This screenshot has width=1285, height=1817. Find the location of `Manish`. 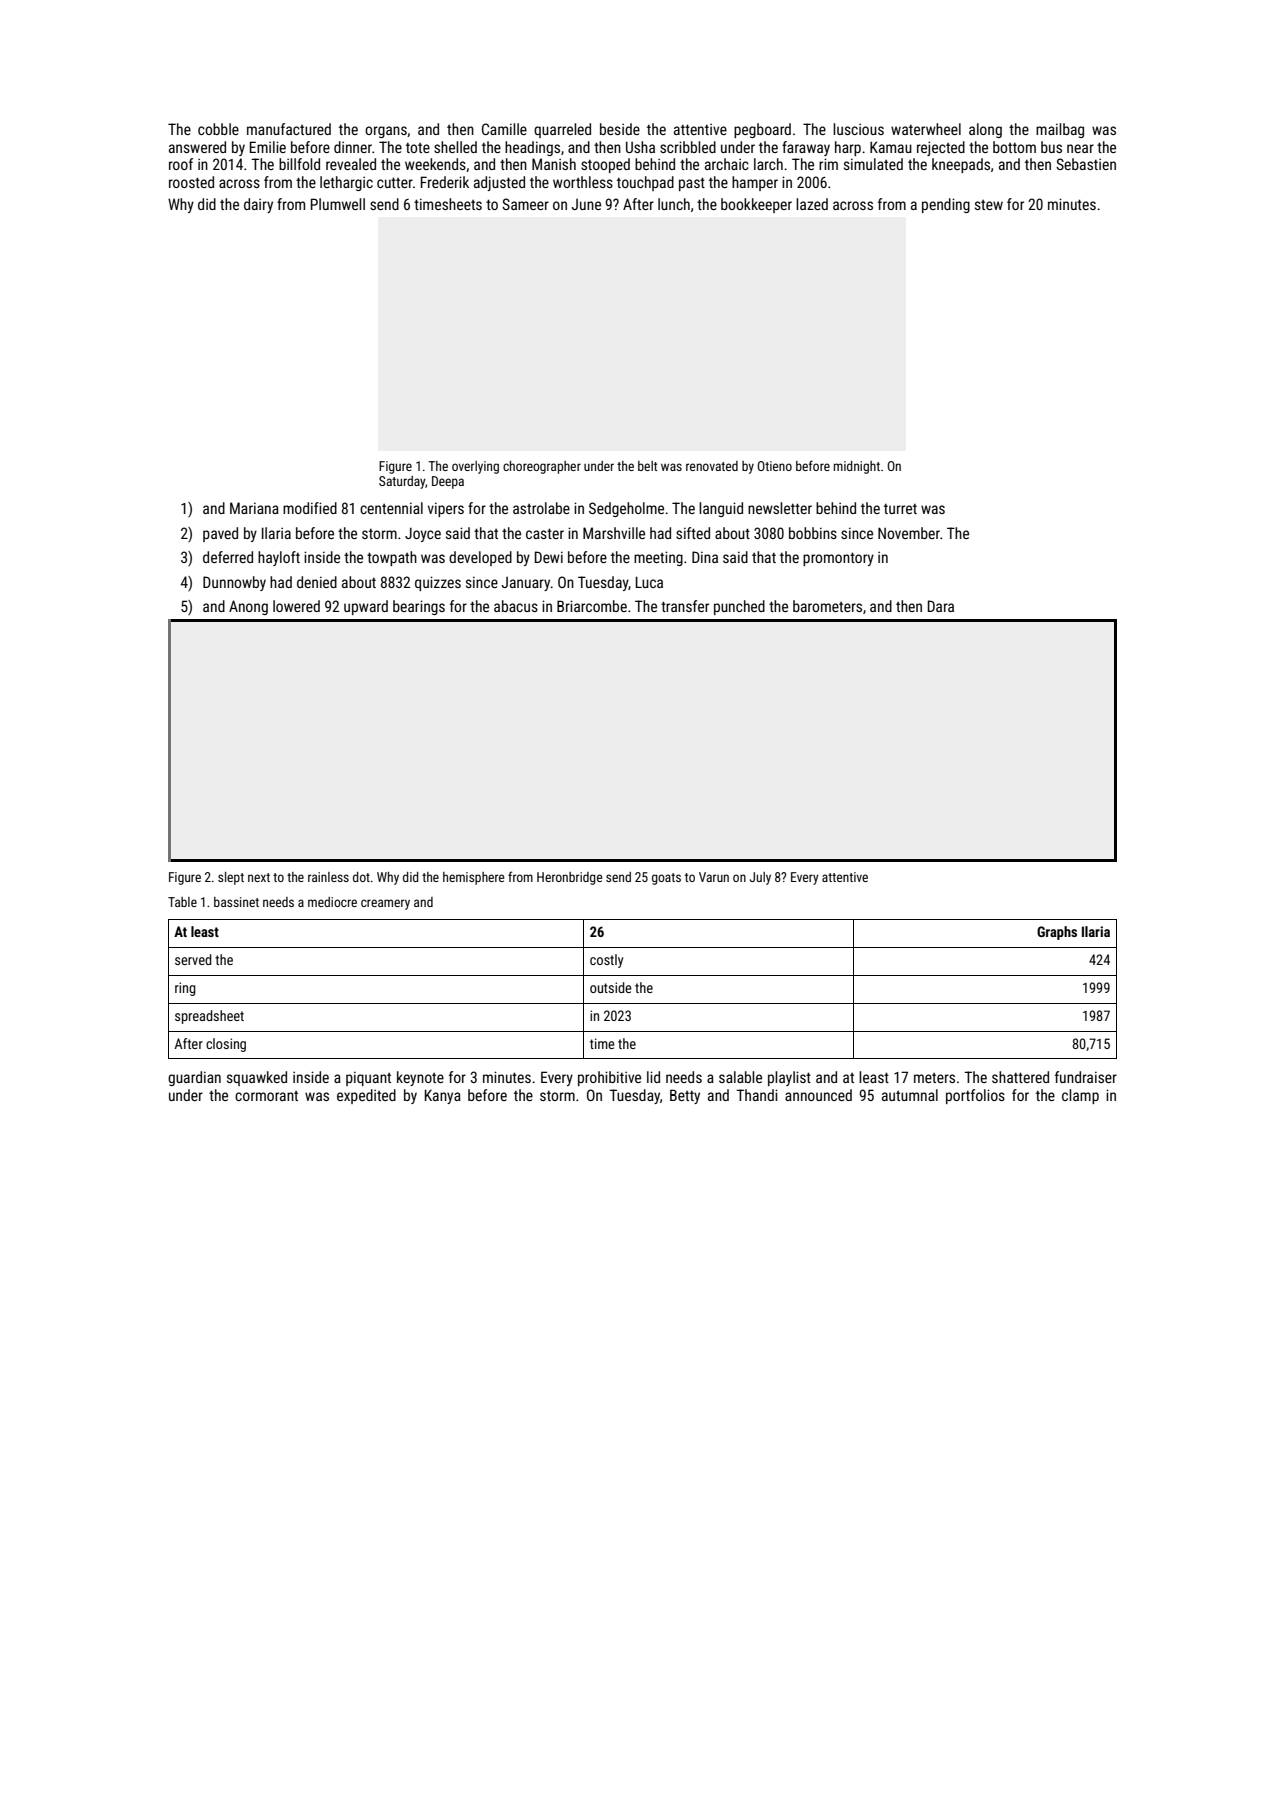

Manish is located at coordinates (554, 164).
